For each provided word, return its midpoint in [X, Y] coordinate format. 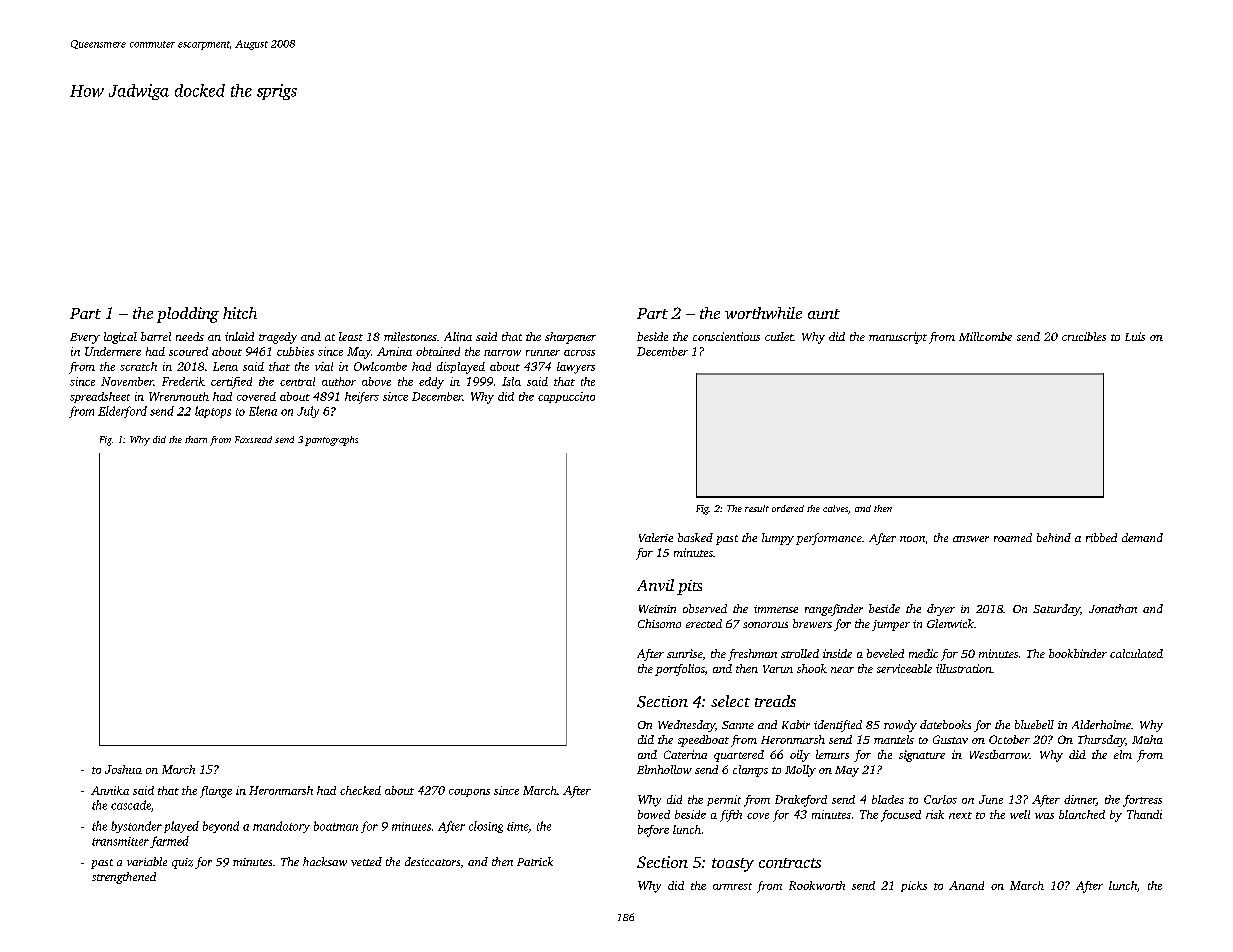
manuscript [898, 338]
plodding [188, 315]
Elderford [122, 412]
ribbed [1101, 537]
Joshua [123, 769]
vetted [366, 861]
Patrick [535, 861]
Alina [458, 336]
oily [800, 756]
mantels [894, 739]
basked [695, 537]
